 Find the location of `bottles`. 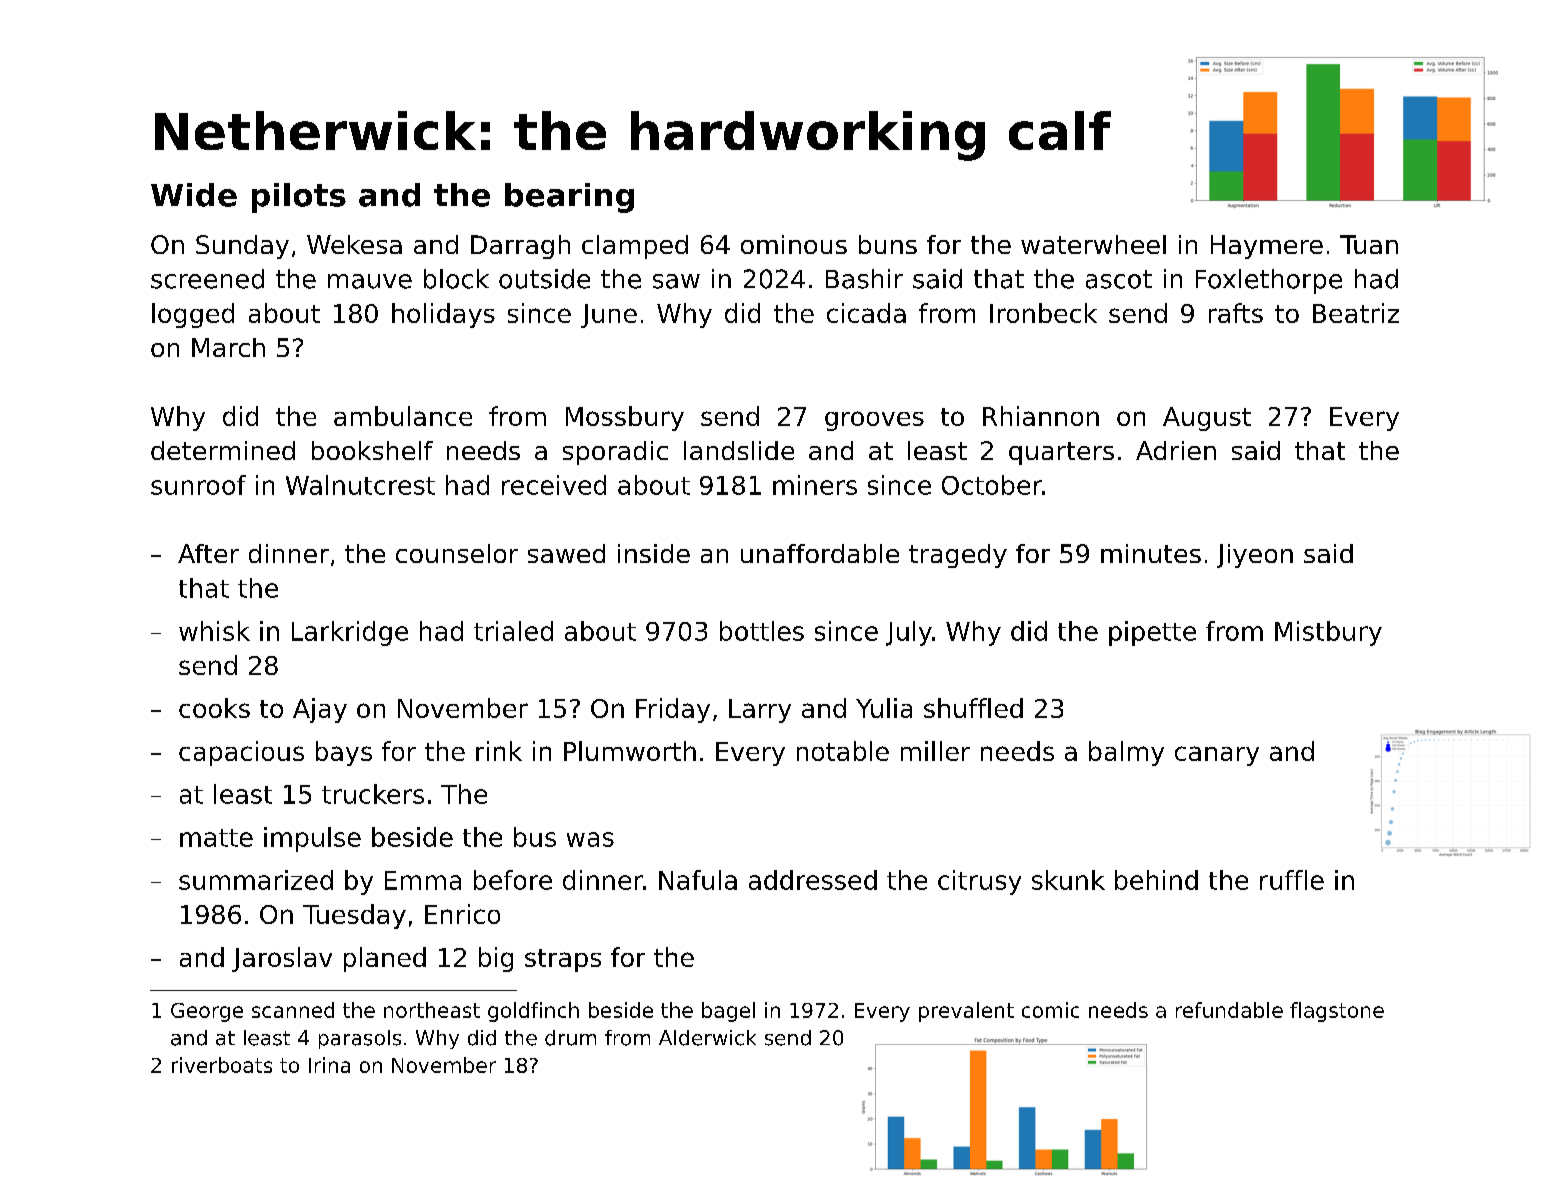

bottles is located at coordinates (762, 631).
